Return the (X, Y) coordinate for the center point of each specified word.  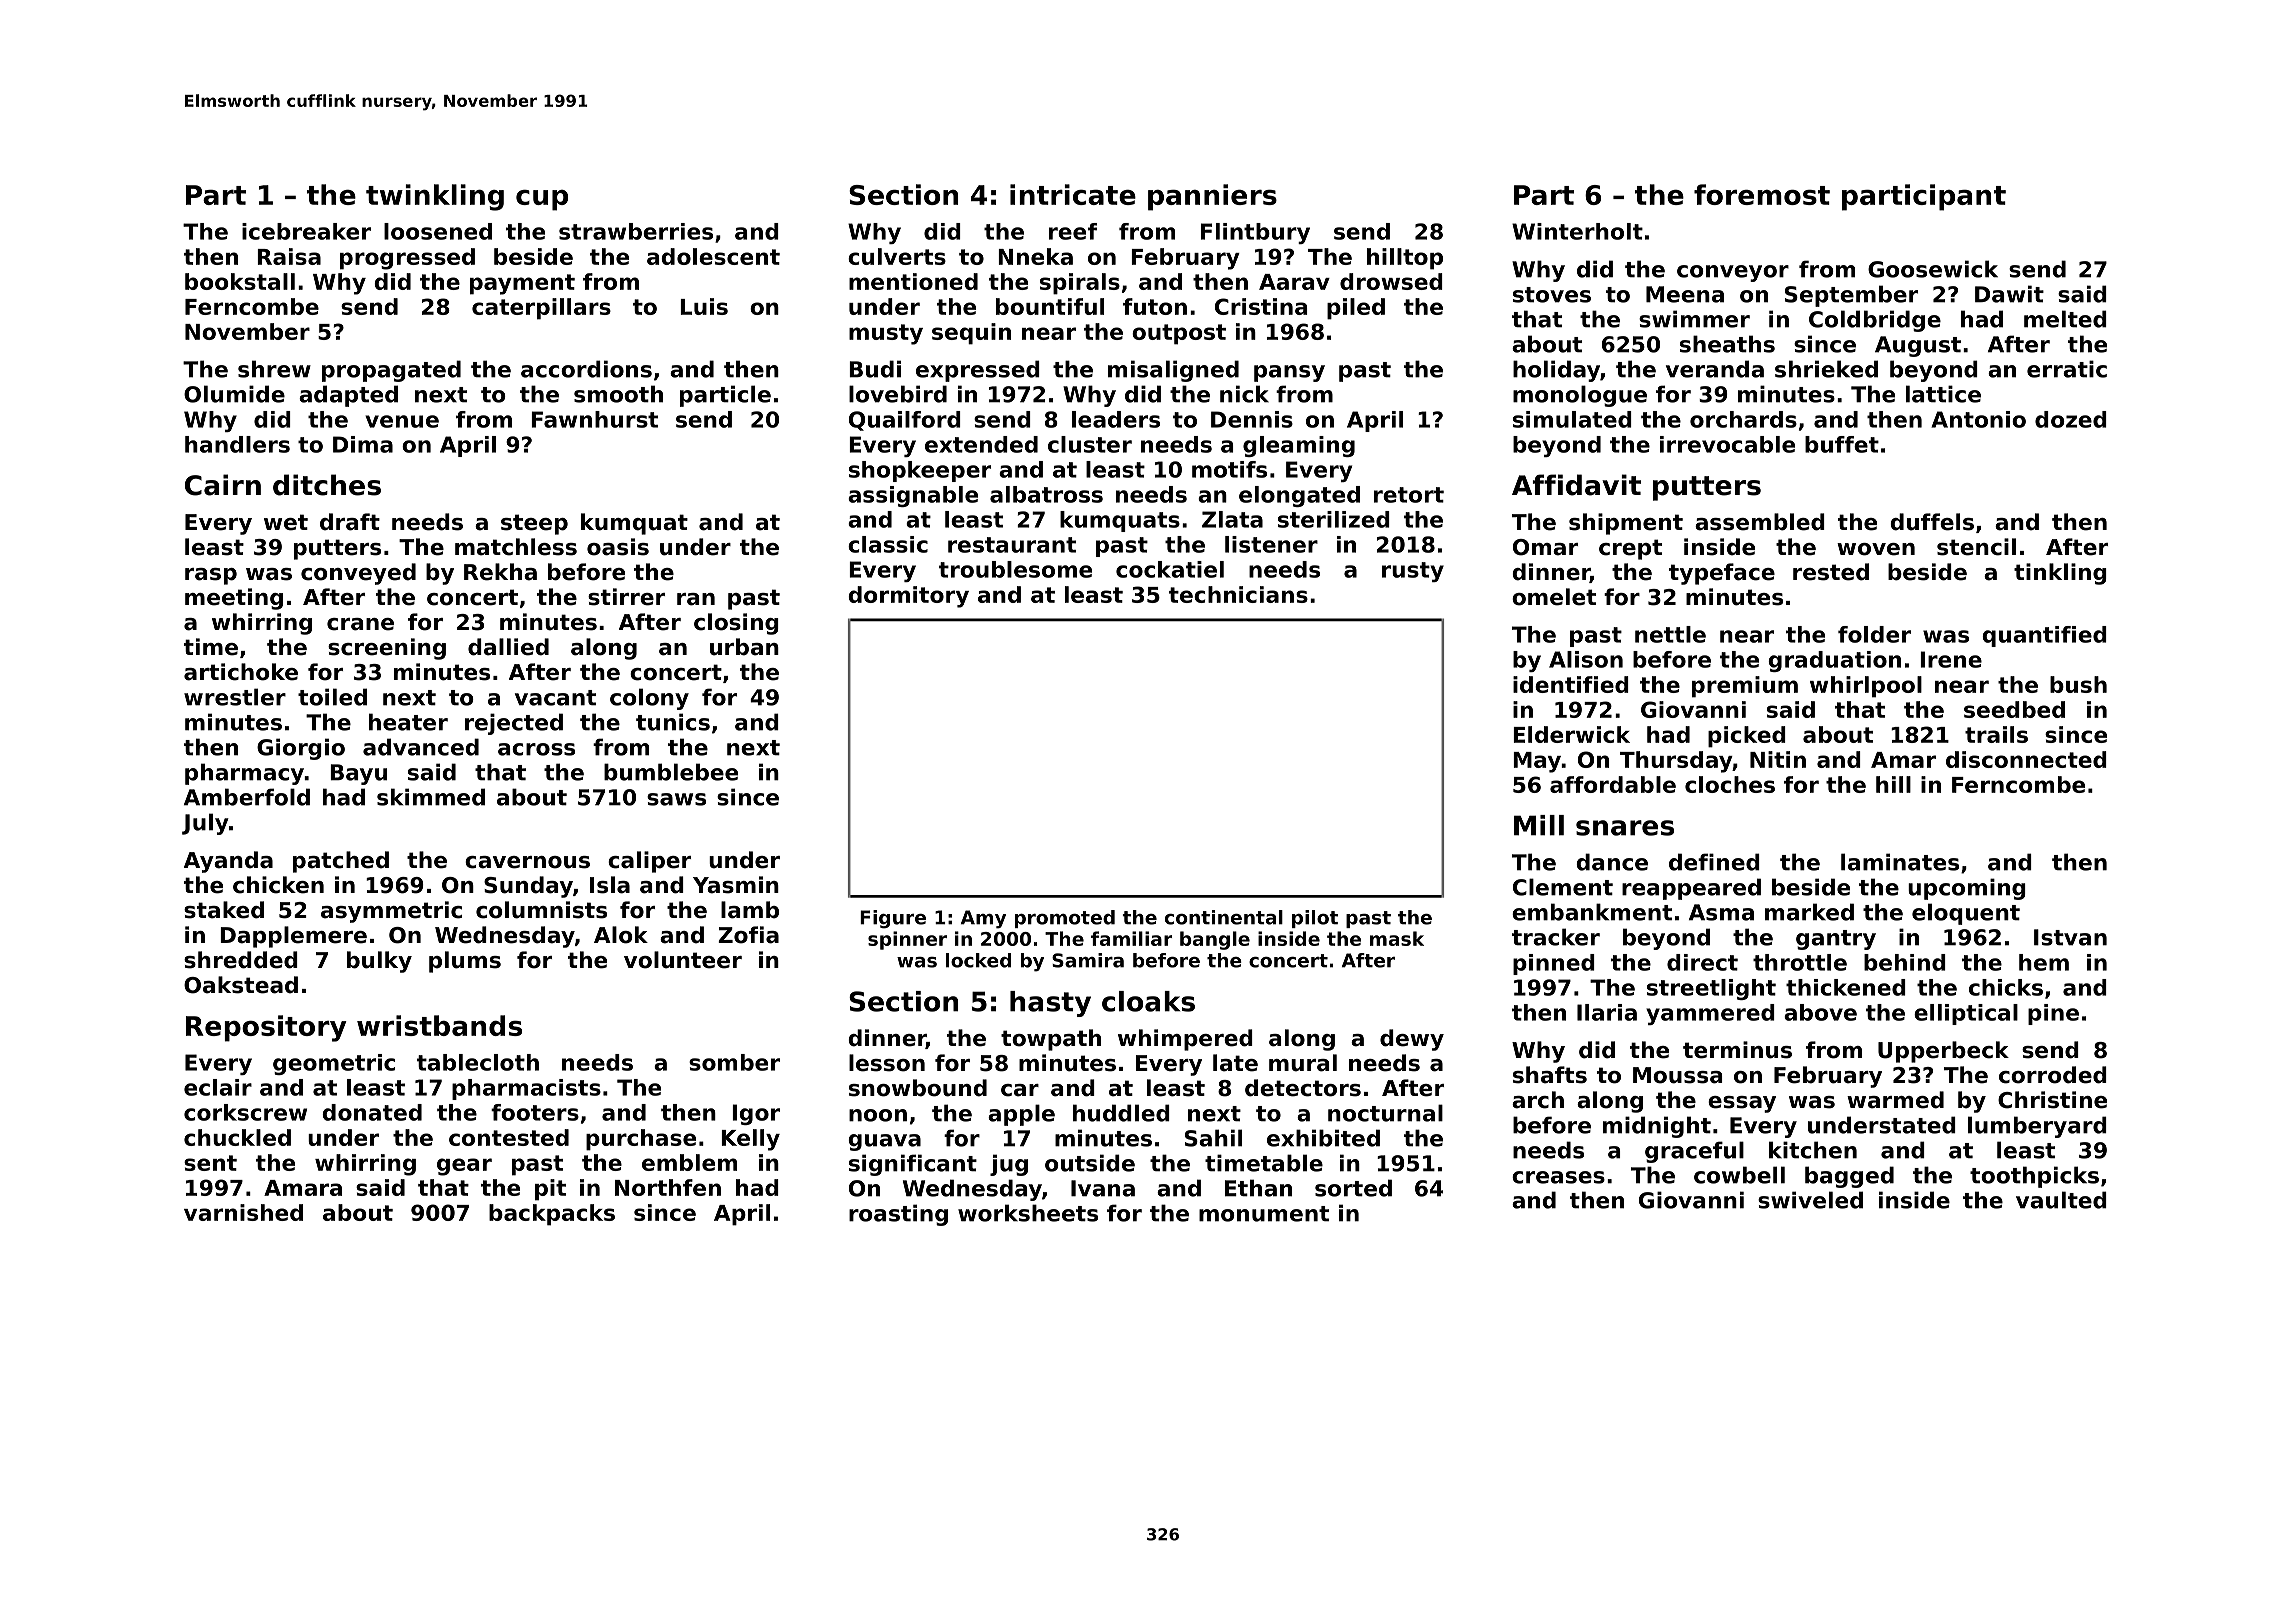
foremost (1762, 194)
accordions (586, 369)
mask (1397, 938)
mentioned (913, 281)
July (205, 824)
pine (2053, 1014)
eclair (218, 1087)
